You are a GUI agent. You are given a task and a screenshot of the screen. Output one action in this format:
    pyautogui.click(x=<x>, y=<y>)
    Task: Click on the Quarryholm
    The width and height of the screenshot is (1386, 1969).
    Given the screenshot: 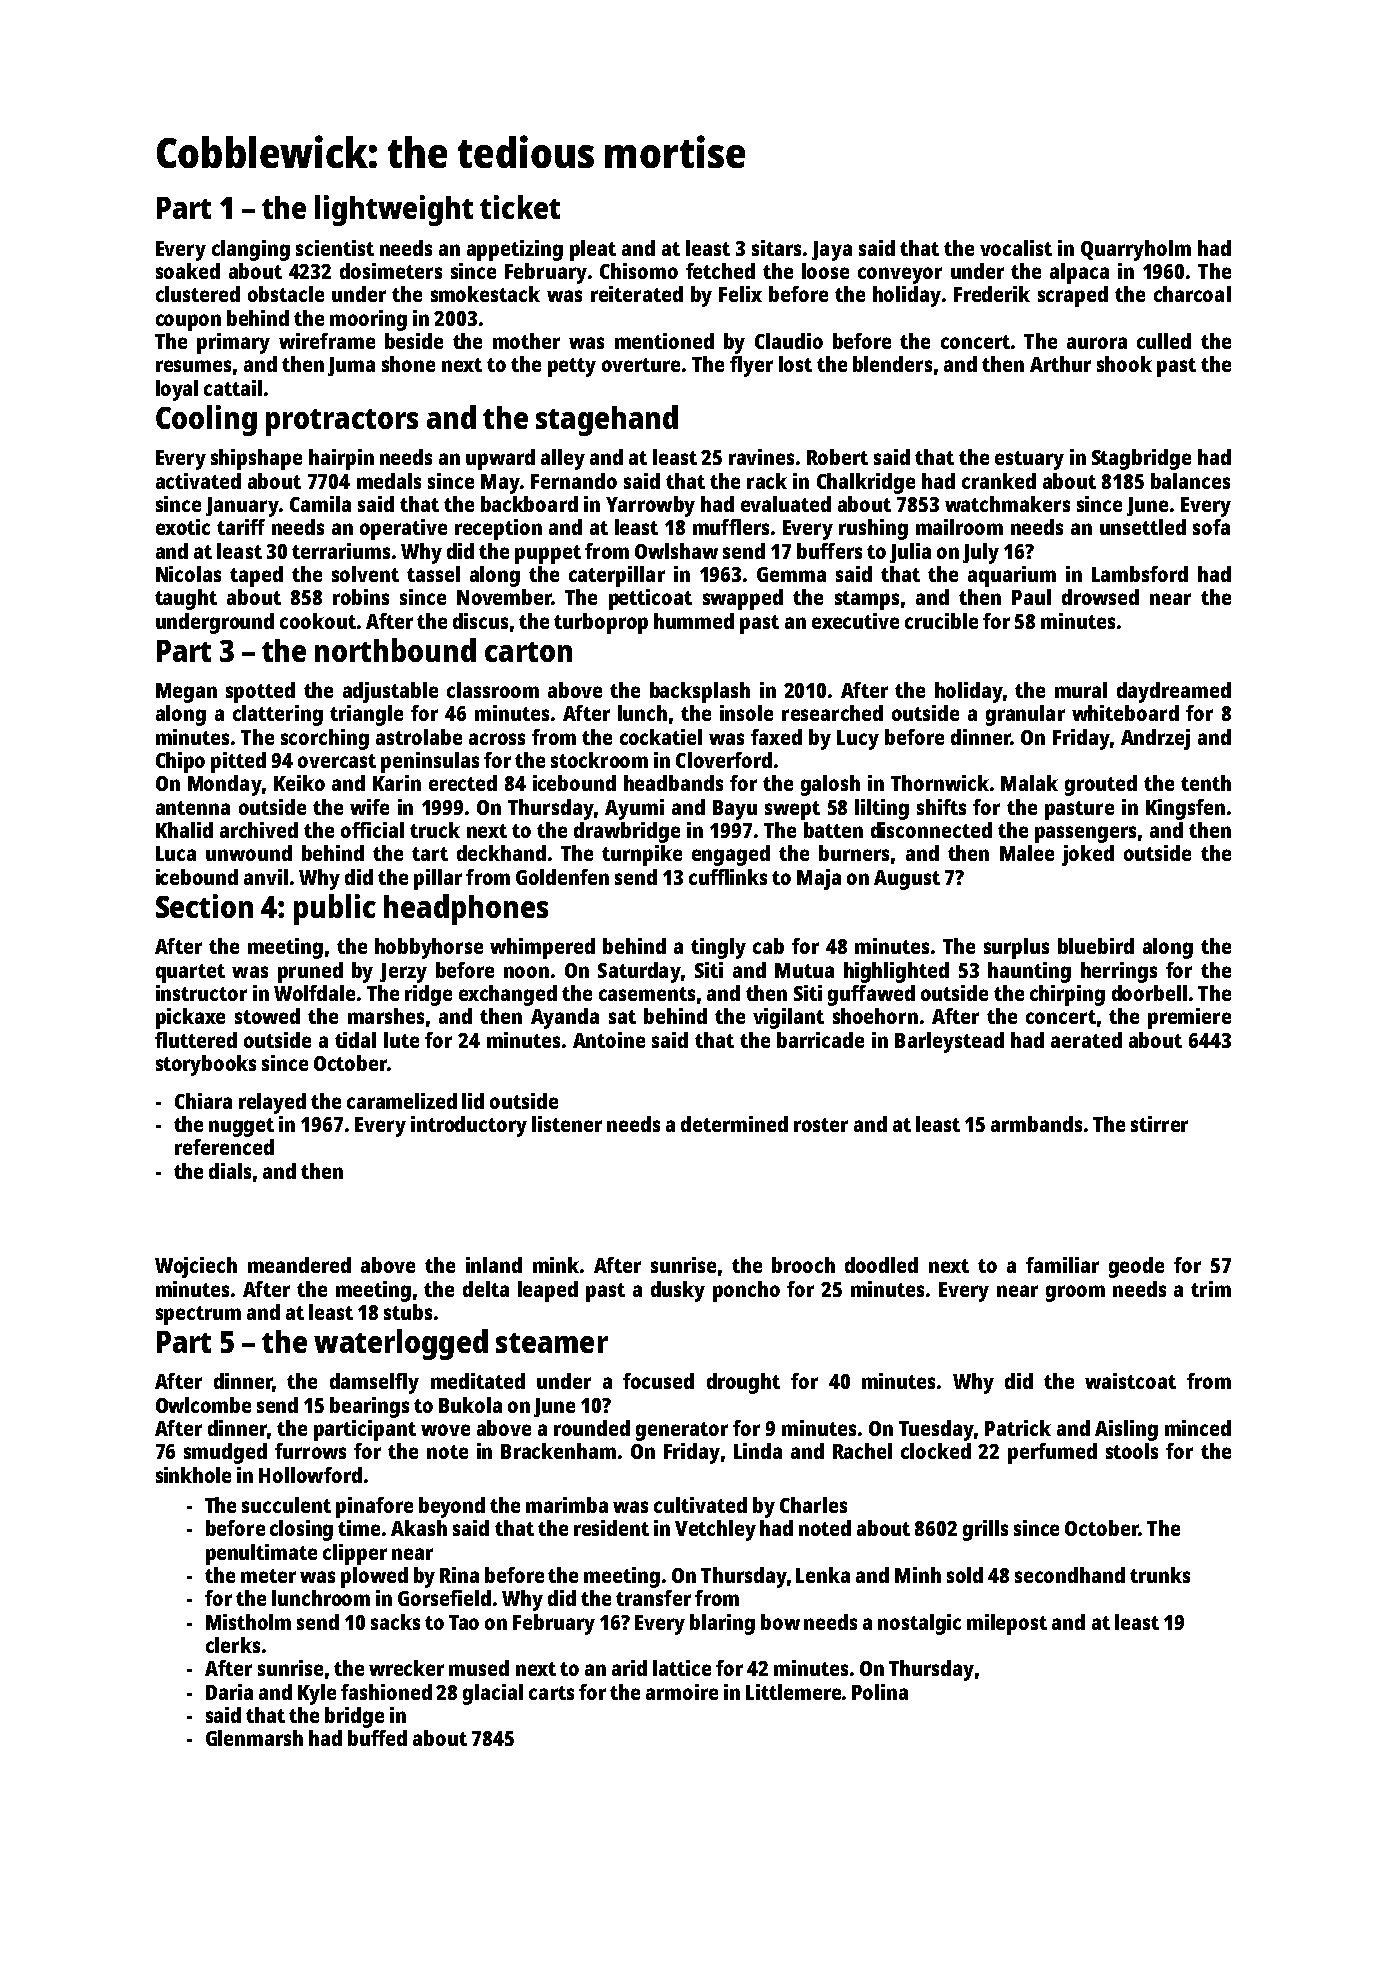 What is the action you would take?
    pyautogui.click(x=1136, y=250)
